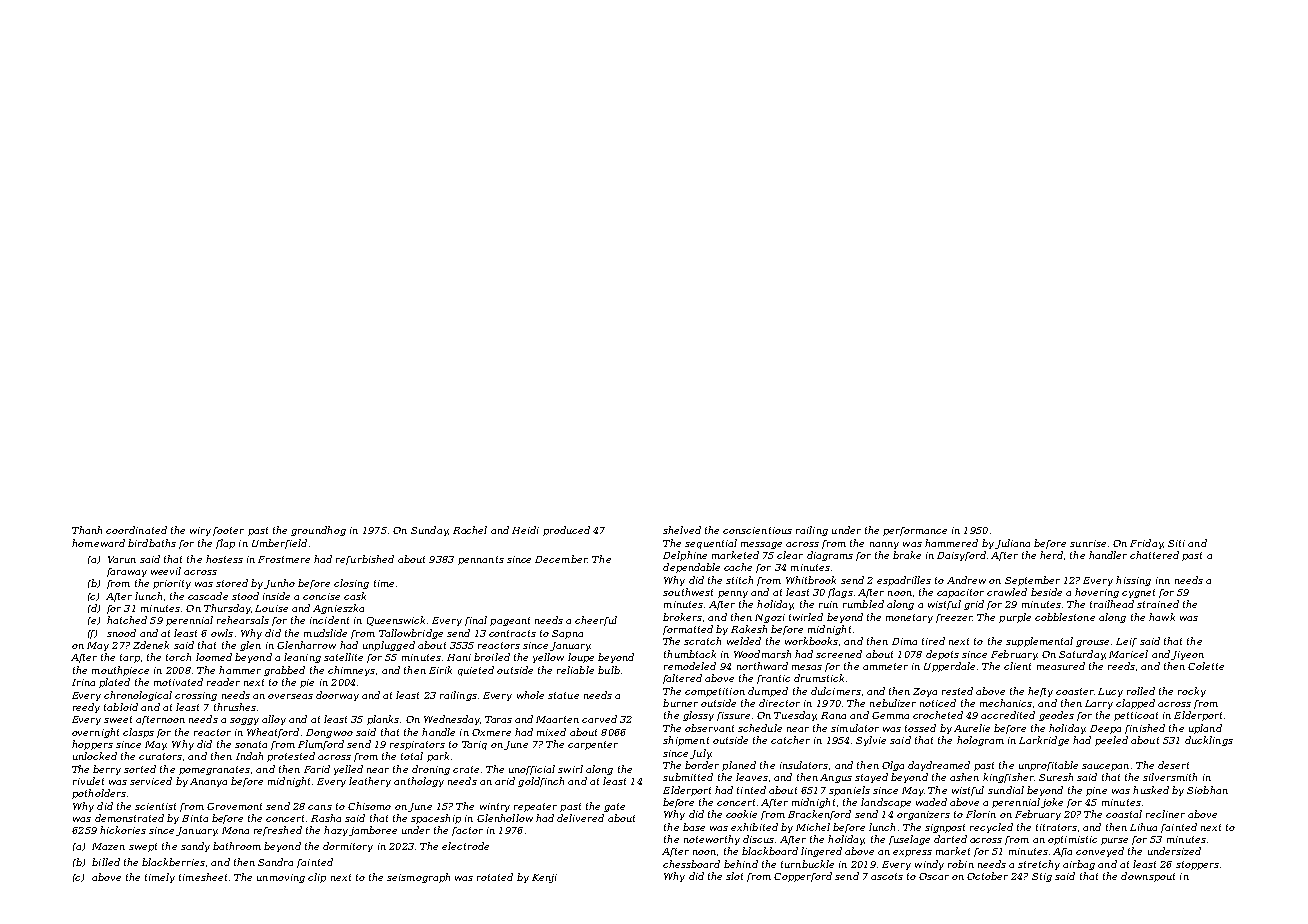 The height and width of the page is (924, 1308). Describe the element at coordinates (712, 840) in the page. I see `noteworthy` at that location.
